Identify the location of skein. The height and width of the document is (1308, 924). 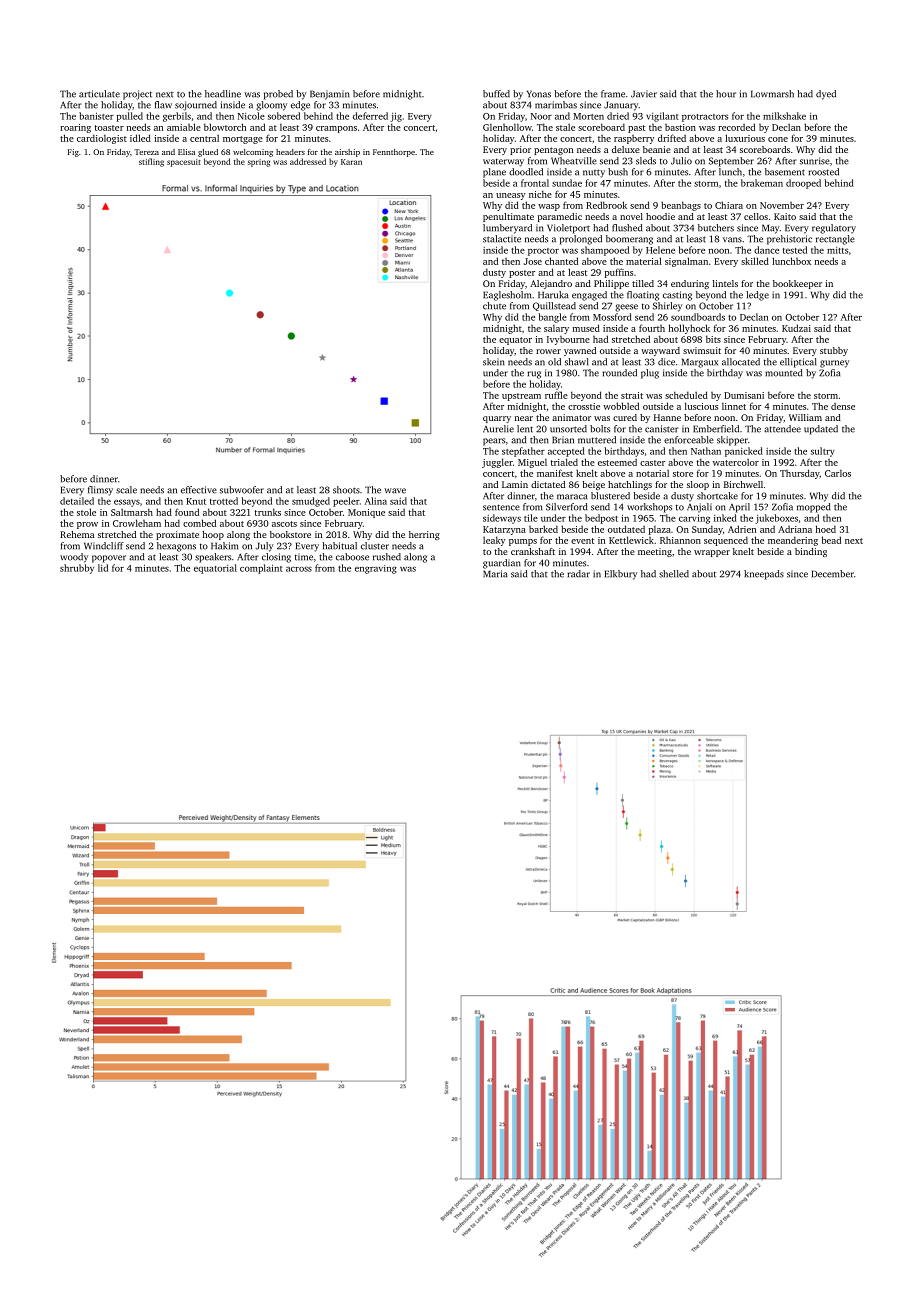
(494, 362).
